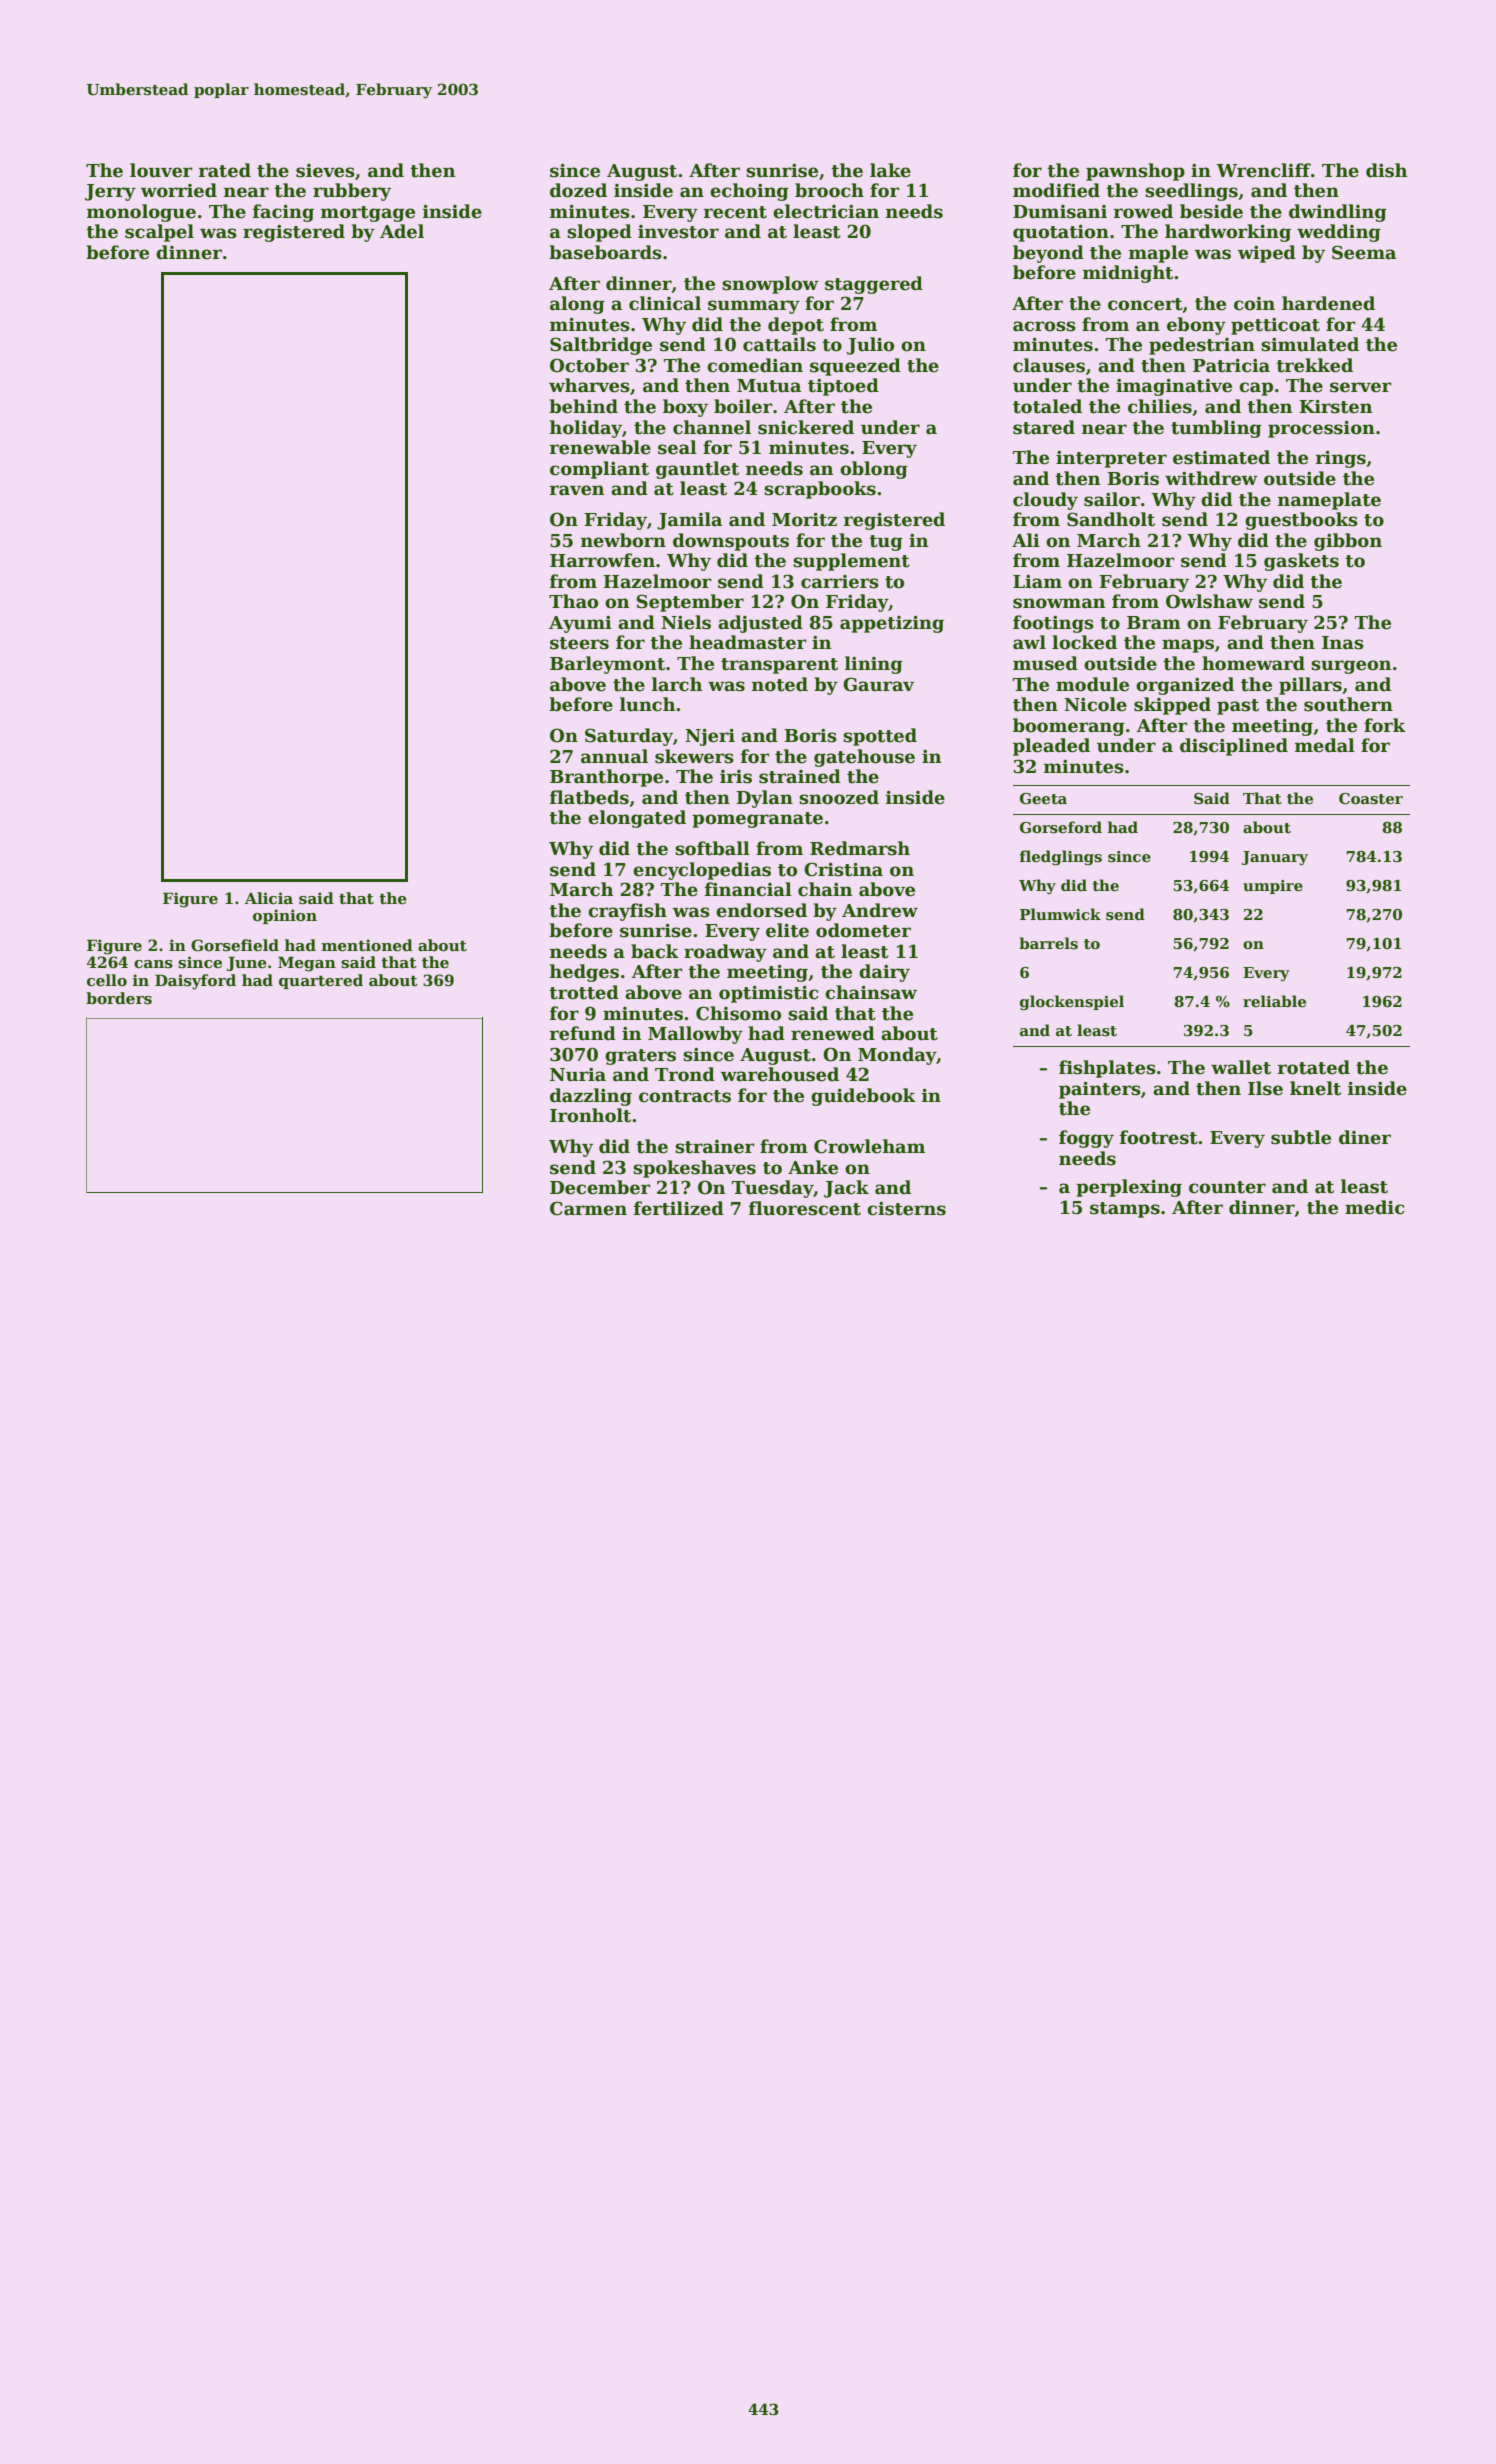  I want to click on raven, so click(577, 490).
